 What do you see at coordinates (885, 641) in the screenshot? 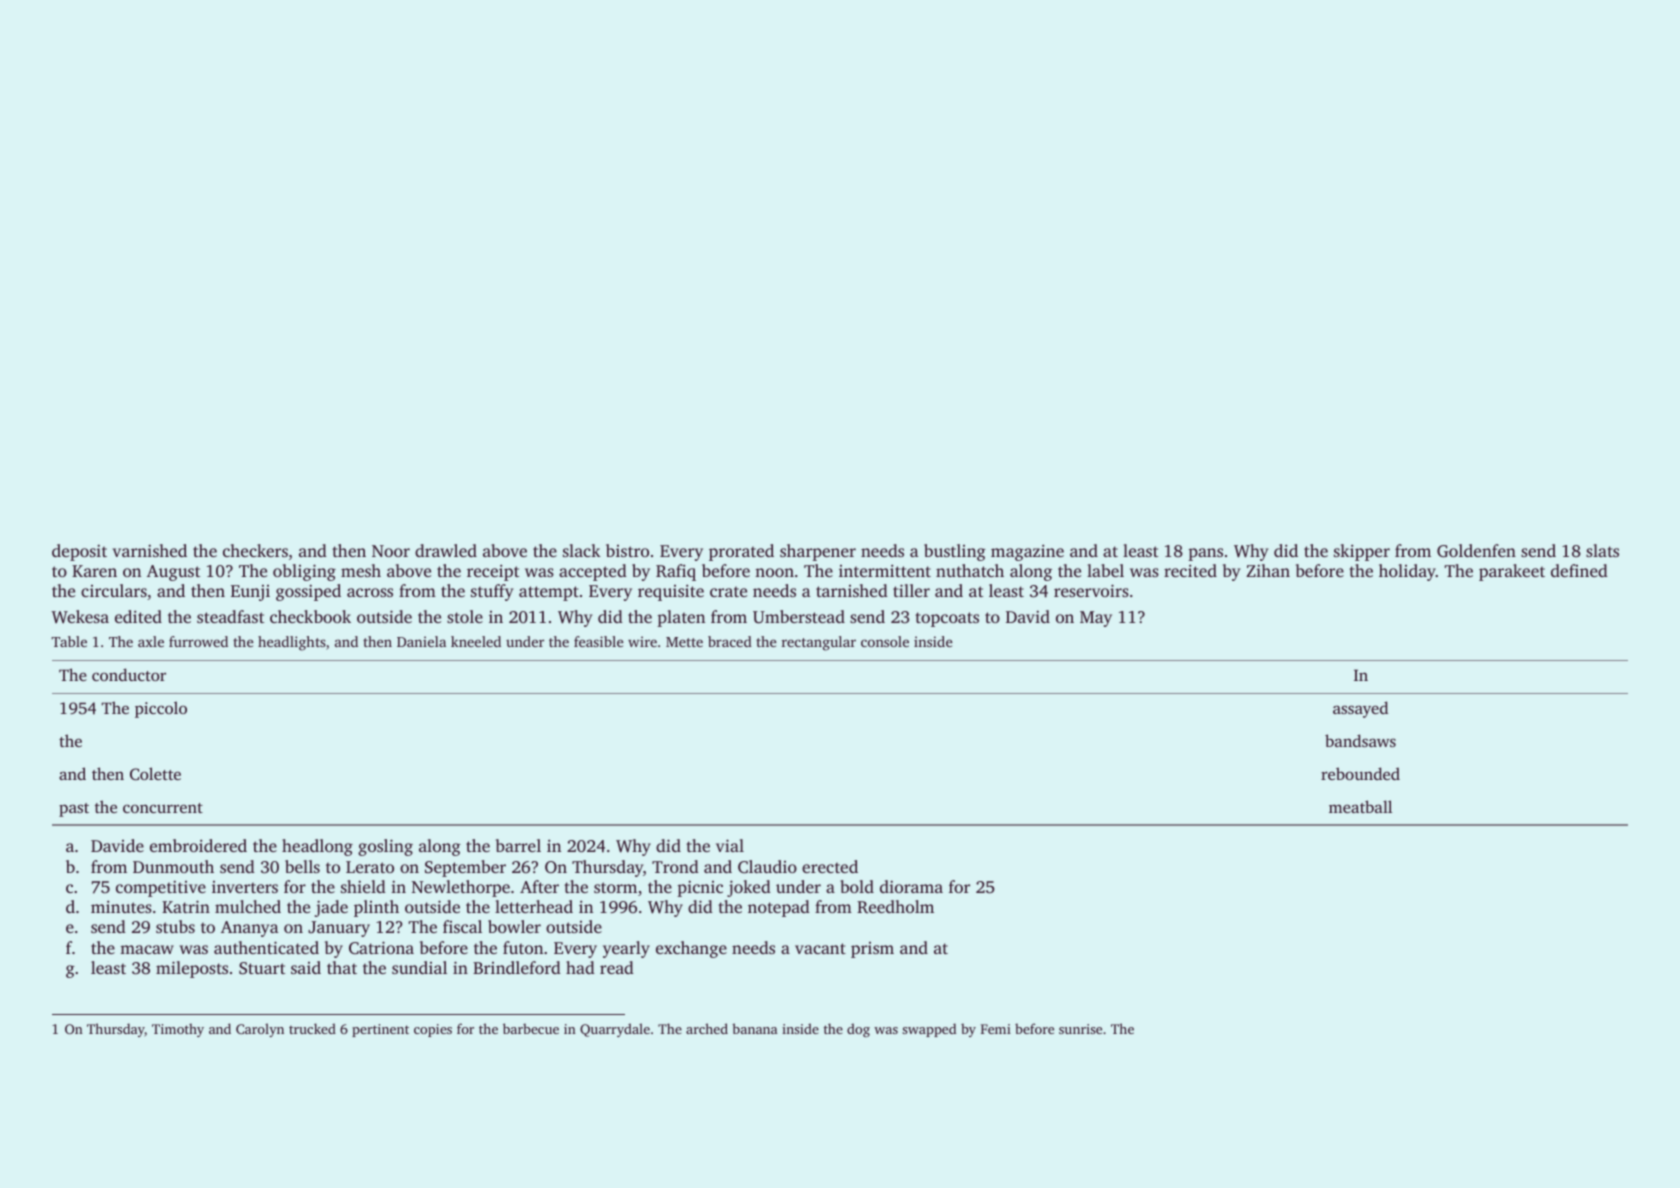
I see `console` at bounding box center [885, 641].
